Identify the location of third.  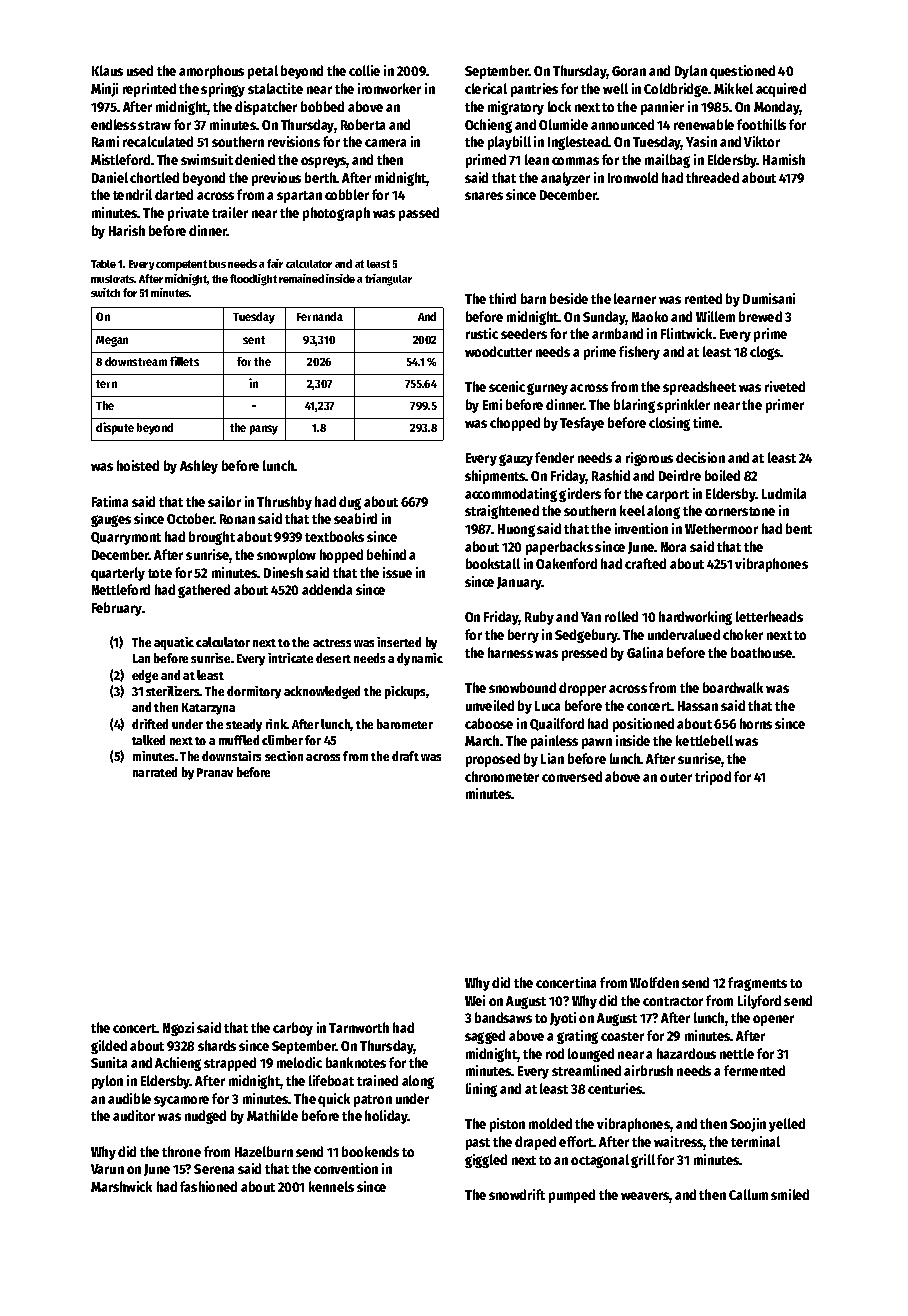
(502, 298).
